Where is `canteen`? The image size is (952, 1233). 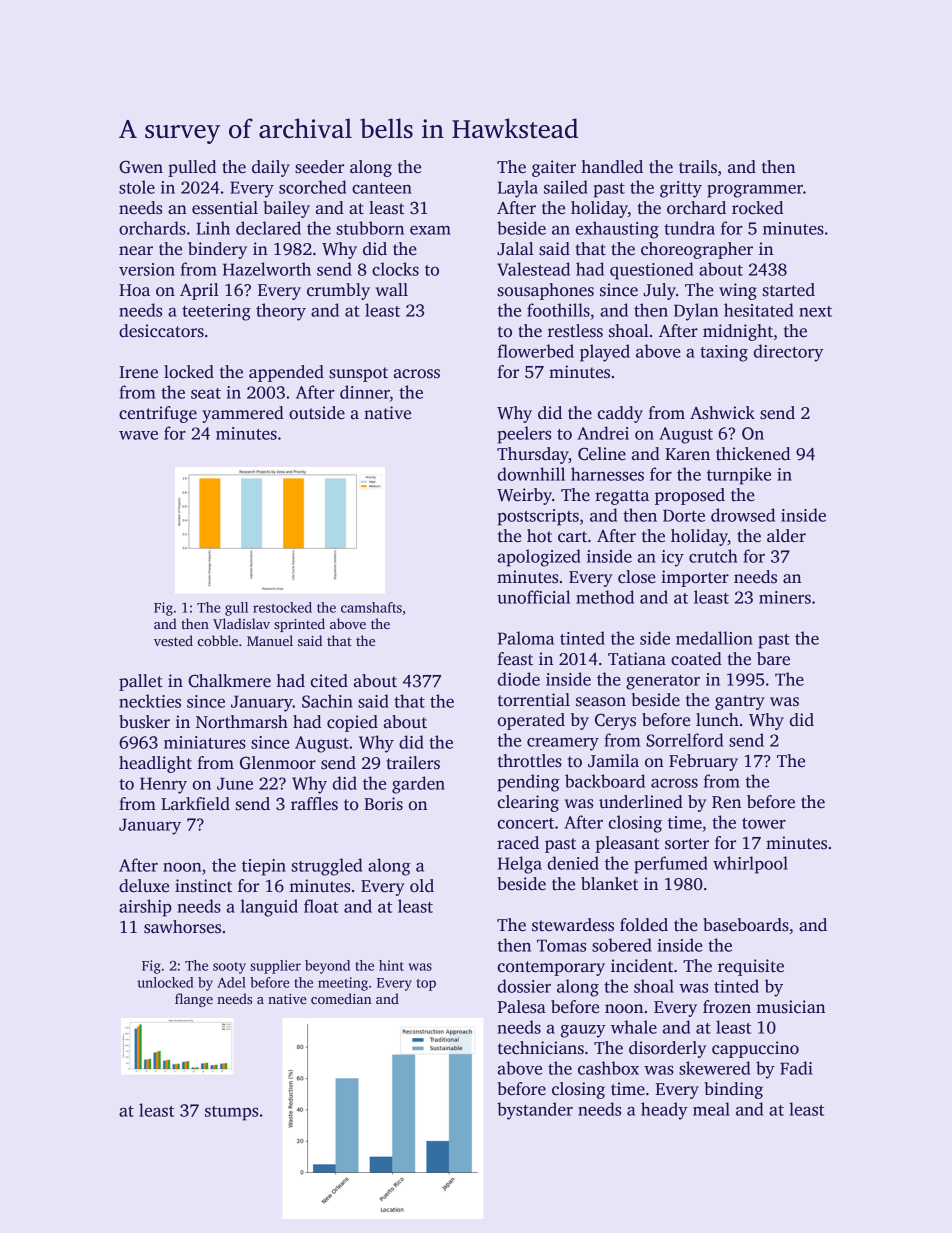 canteen is located at coordinates (382, 188).
